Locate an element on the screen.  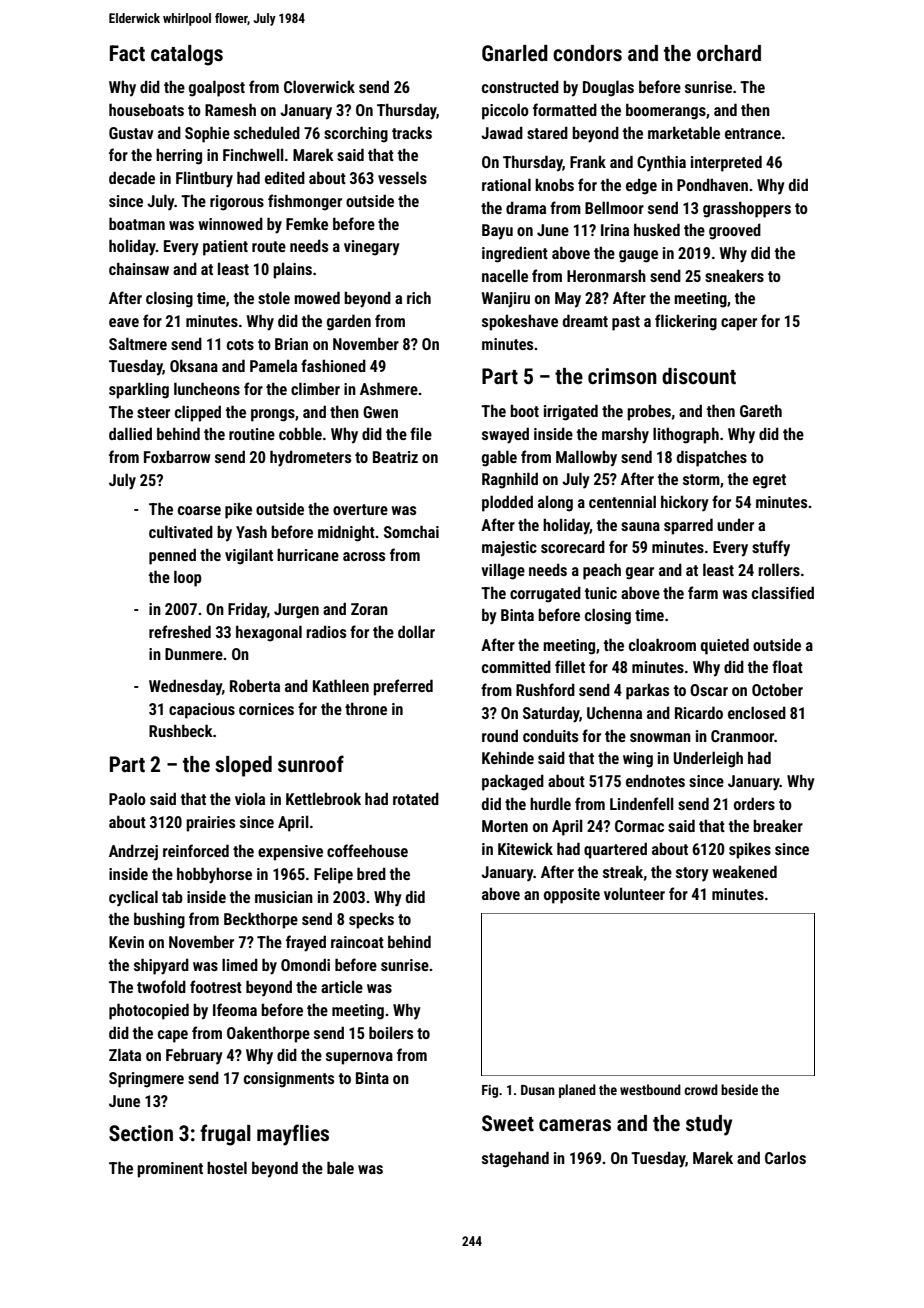
rational is located at coordinates (506, 184).
